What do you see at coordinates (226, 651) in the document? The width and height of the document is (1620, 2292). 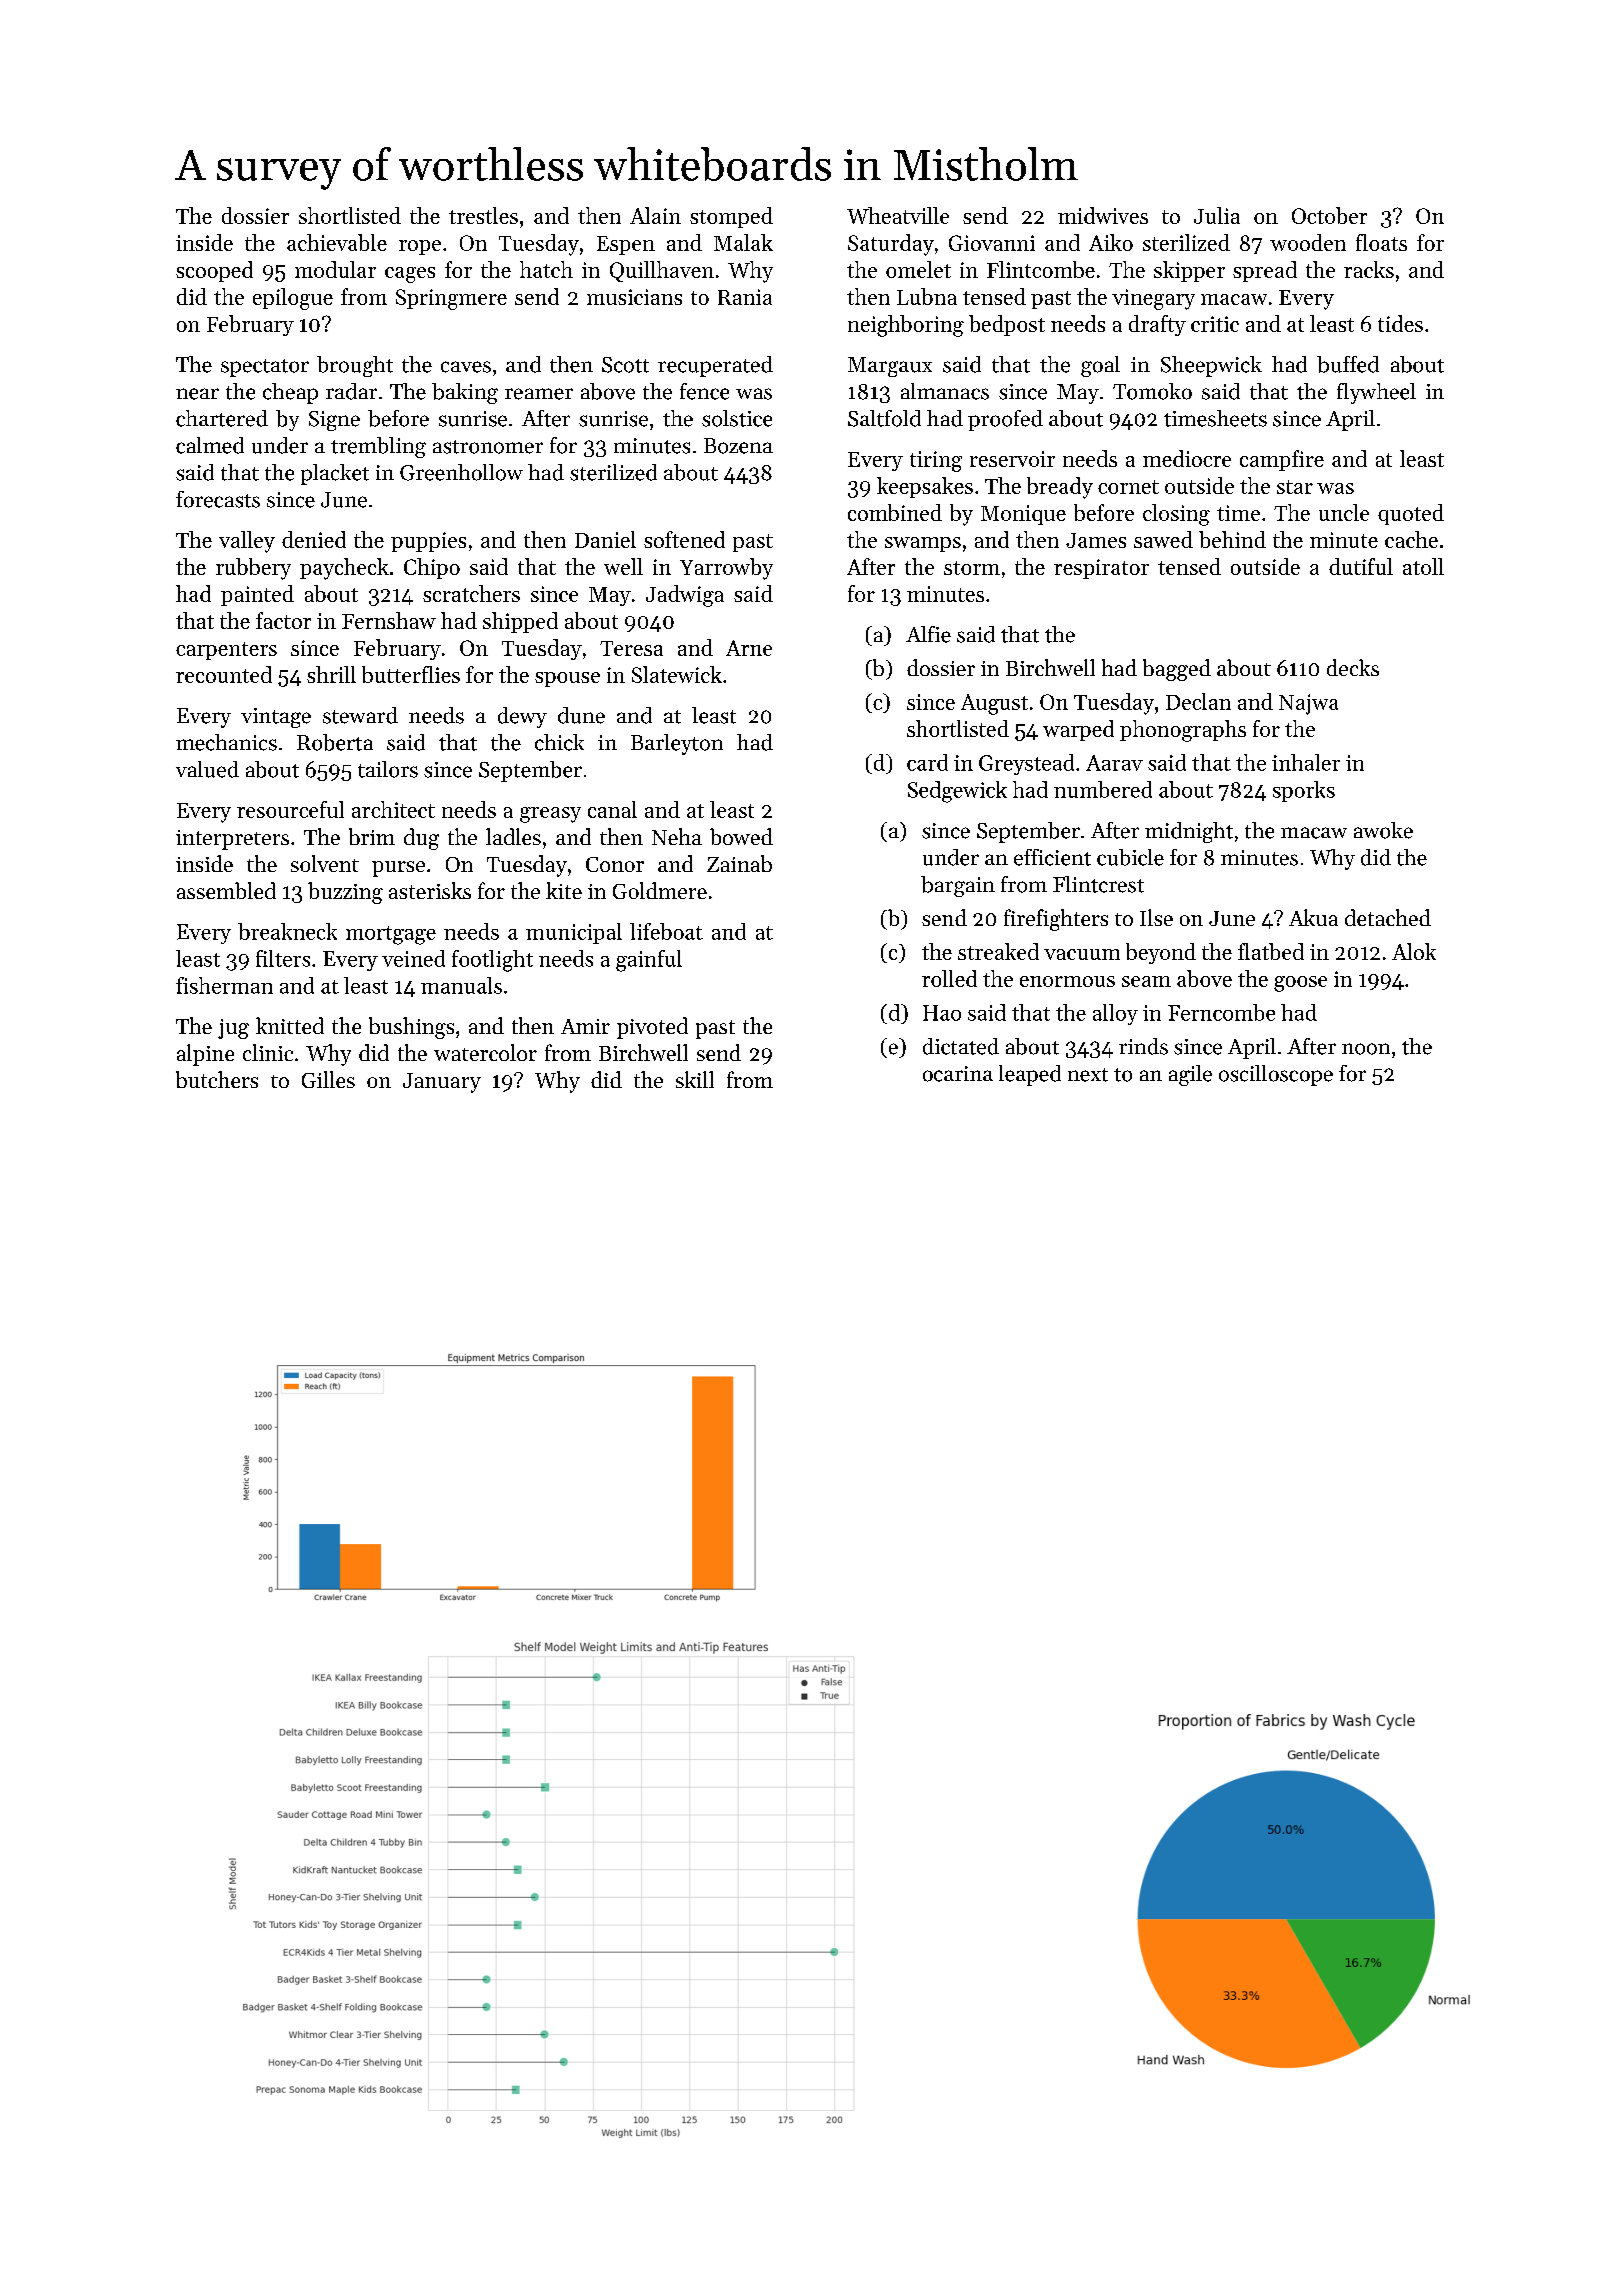 I see `carpenters` at bounding box center [226, 651].
